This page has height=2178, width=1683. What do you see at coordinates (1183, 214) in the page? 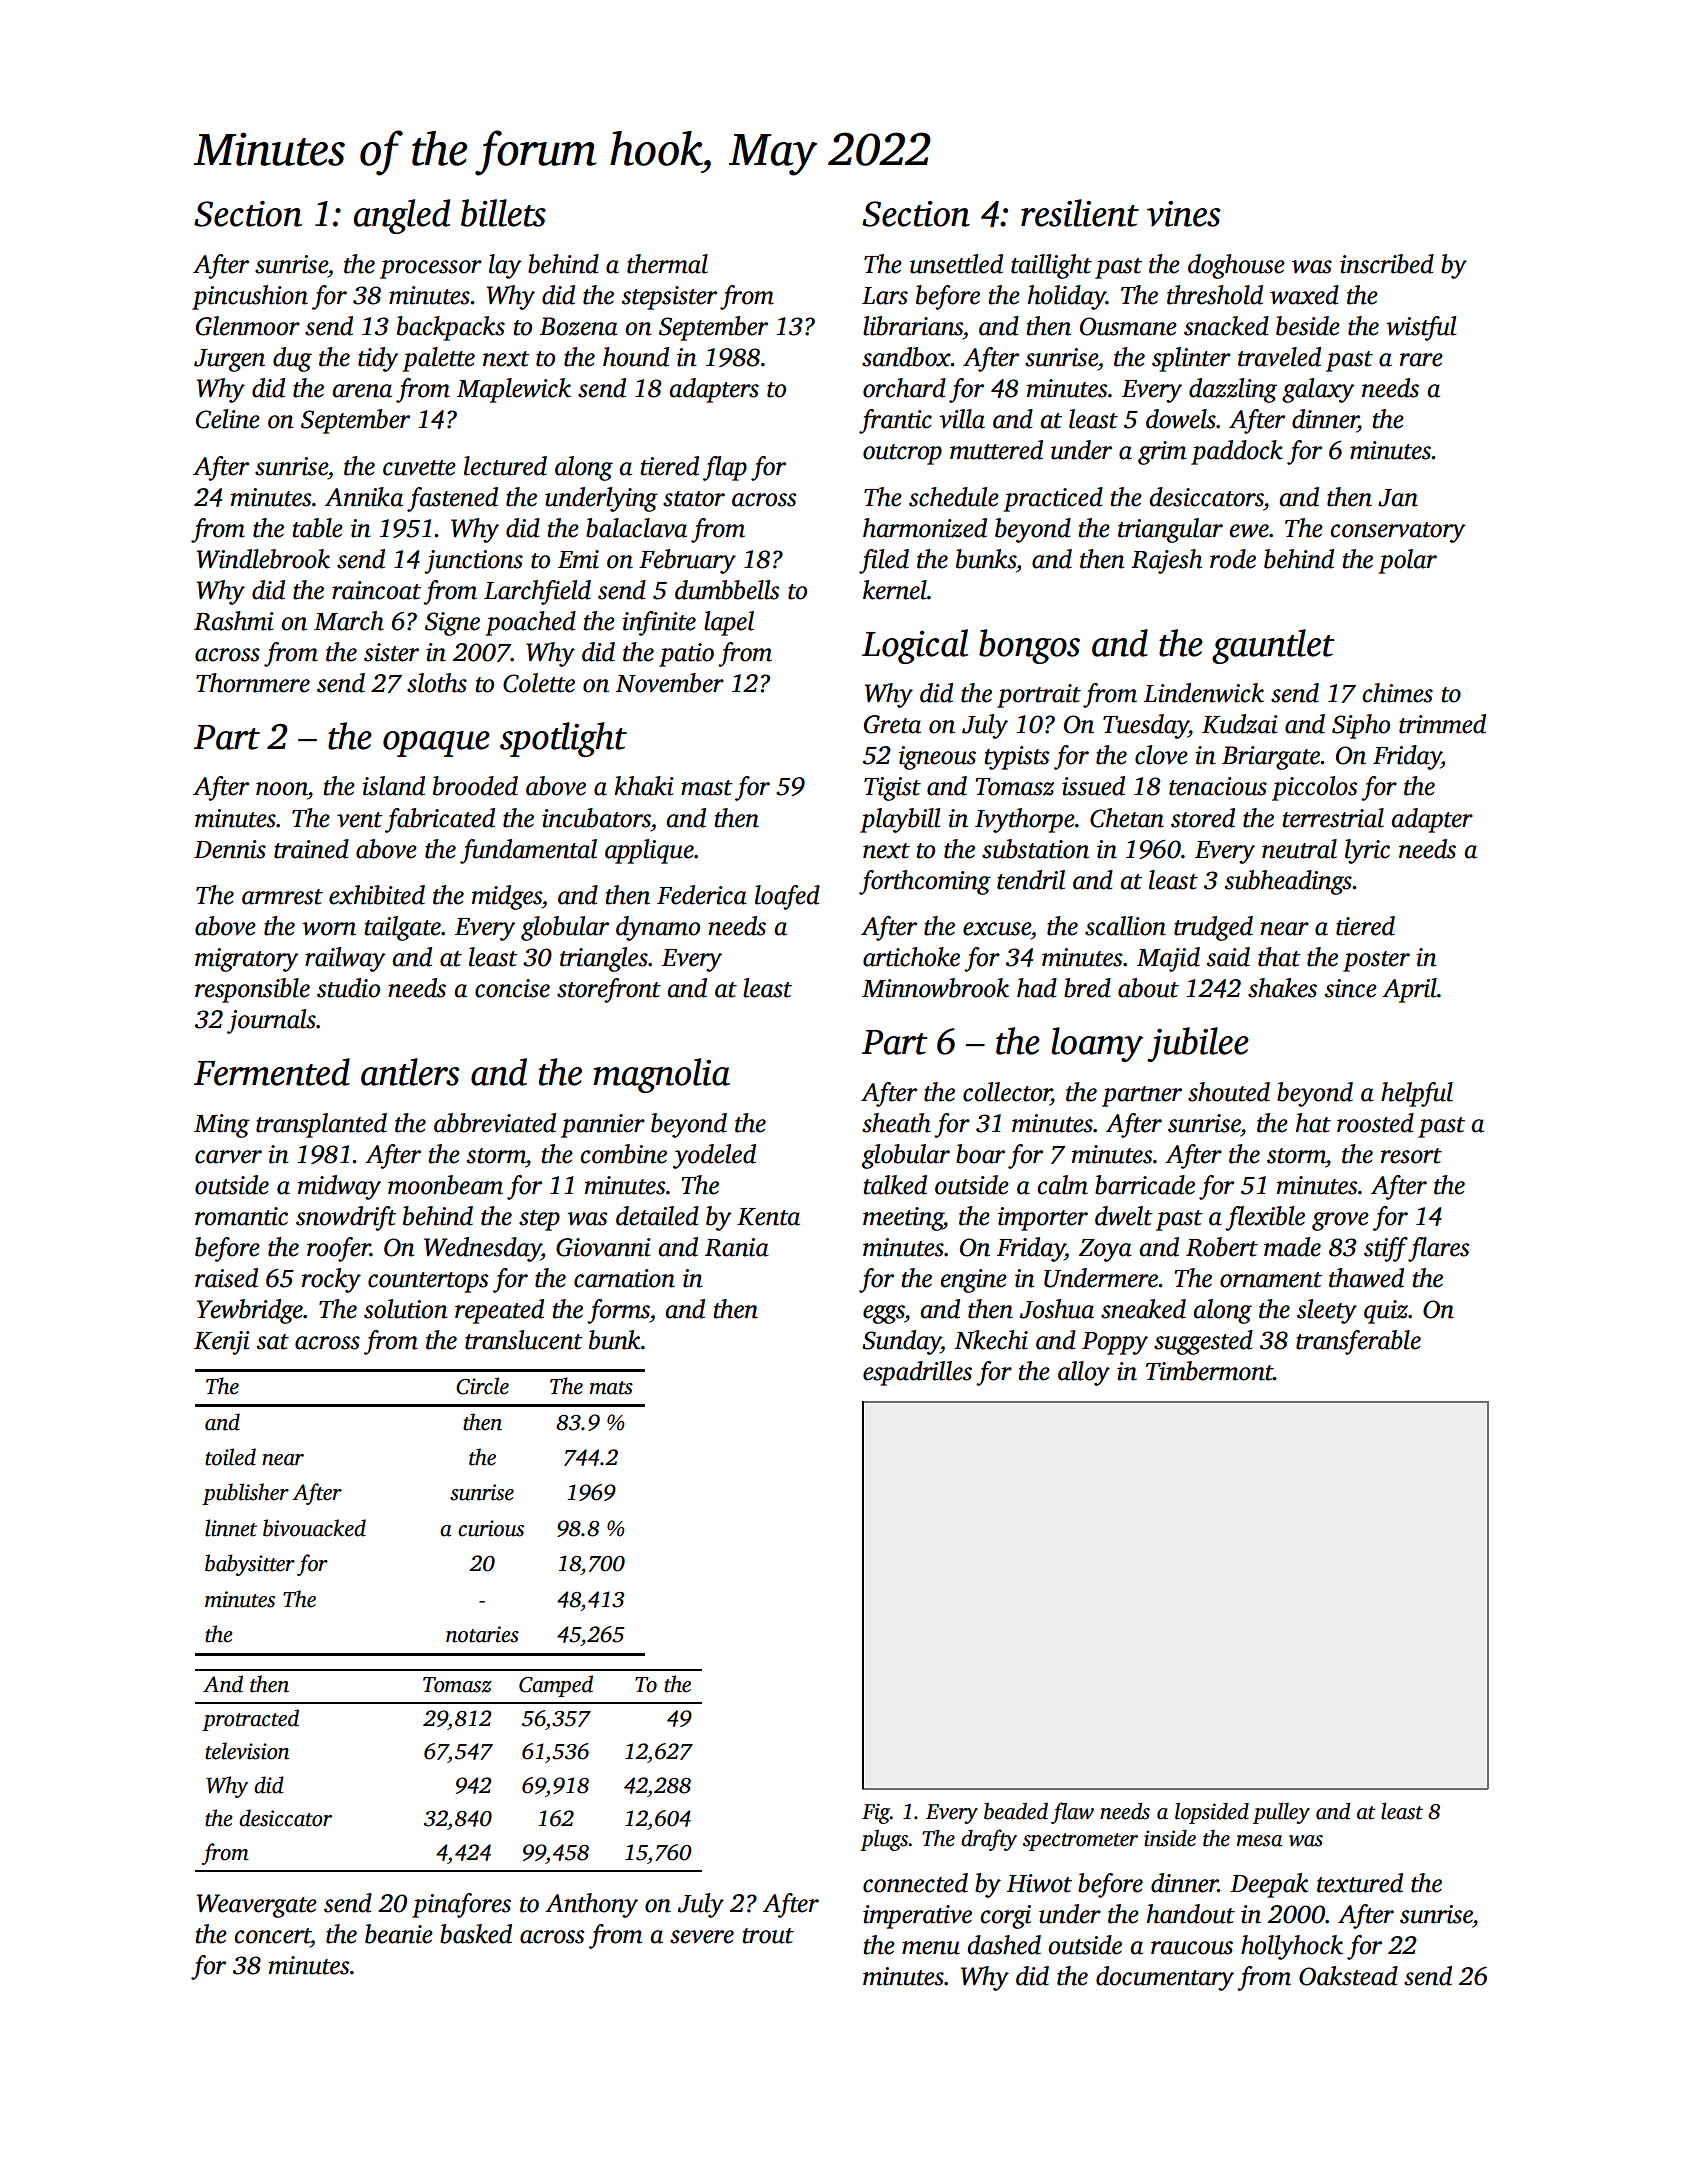
I see `vines` at bounding box center [1183, 214].
